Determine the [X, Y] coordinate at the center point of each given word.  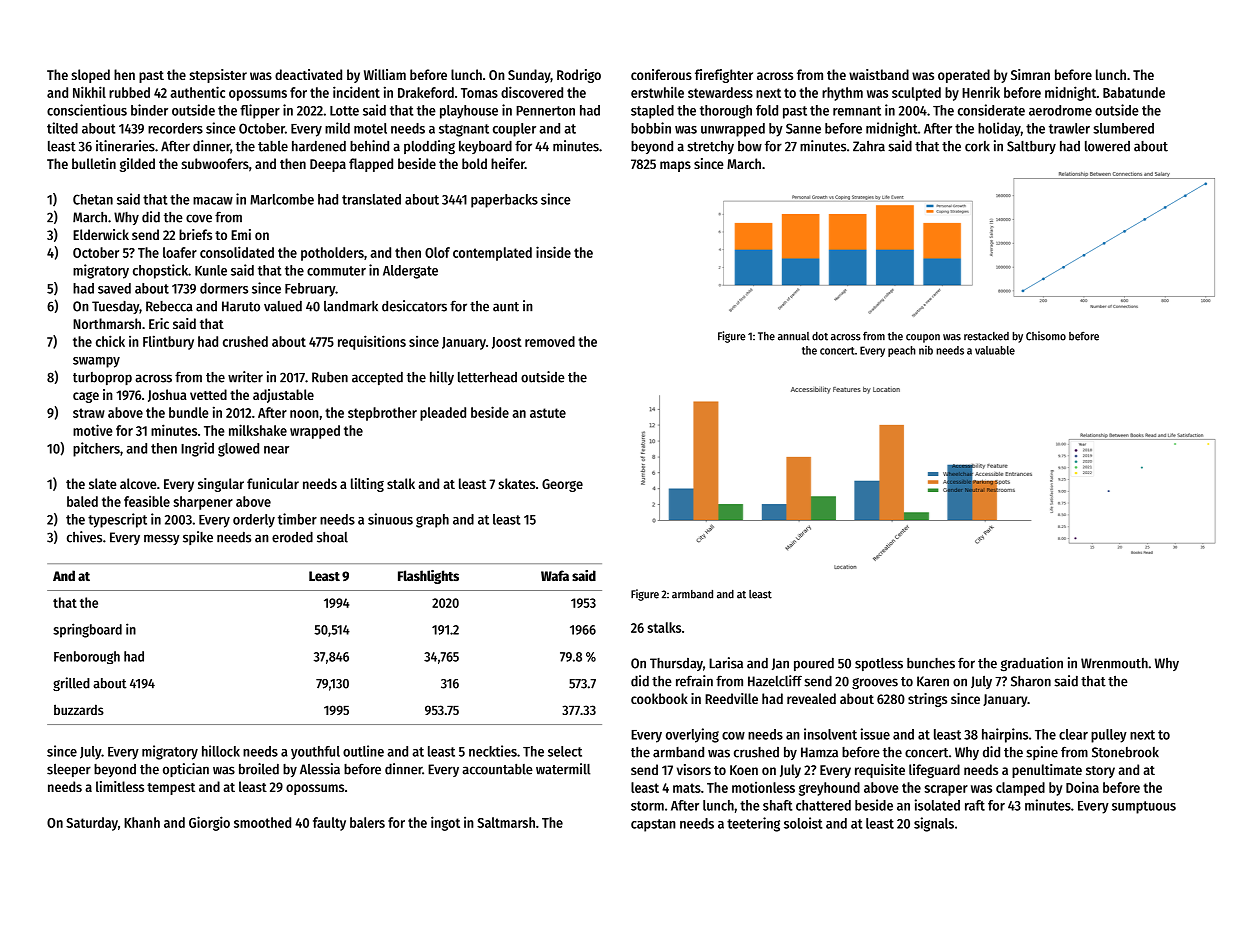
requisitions [372, 342]
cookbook [659, 698]
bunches [931, 663]
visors [694, 769]
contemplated [492, 254]
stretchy [710, 147]
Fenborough [87, 657]
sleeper [69, 770]
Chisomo [1046, 336]
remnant [857, 111]
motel [370, 128]
